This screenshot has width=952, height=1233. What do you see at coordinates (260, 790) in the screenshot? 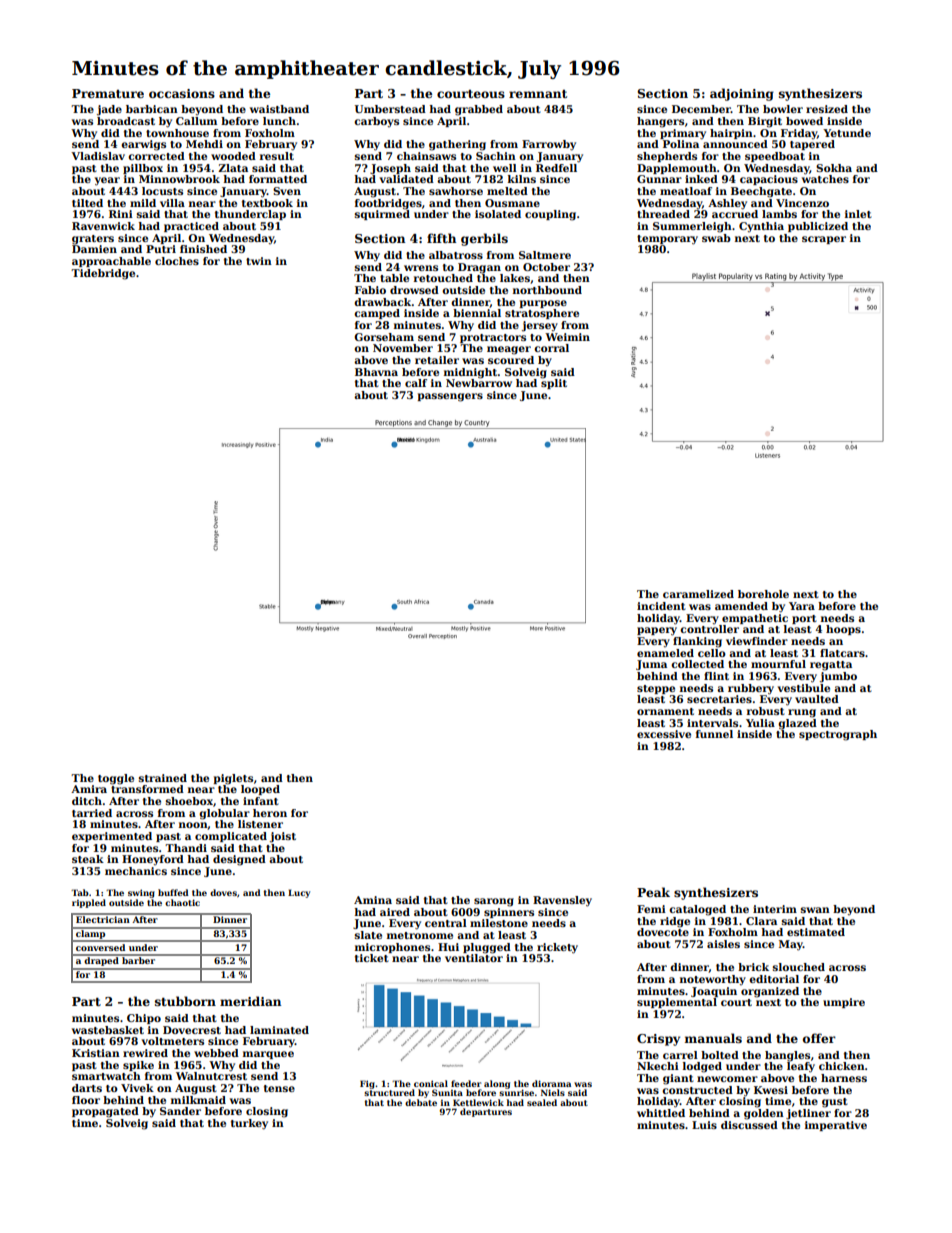
I see `looped` at bounding box center [260, 790].
